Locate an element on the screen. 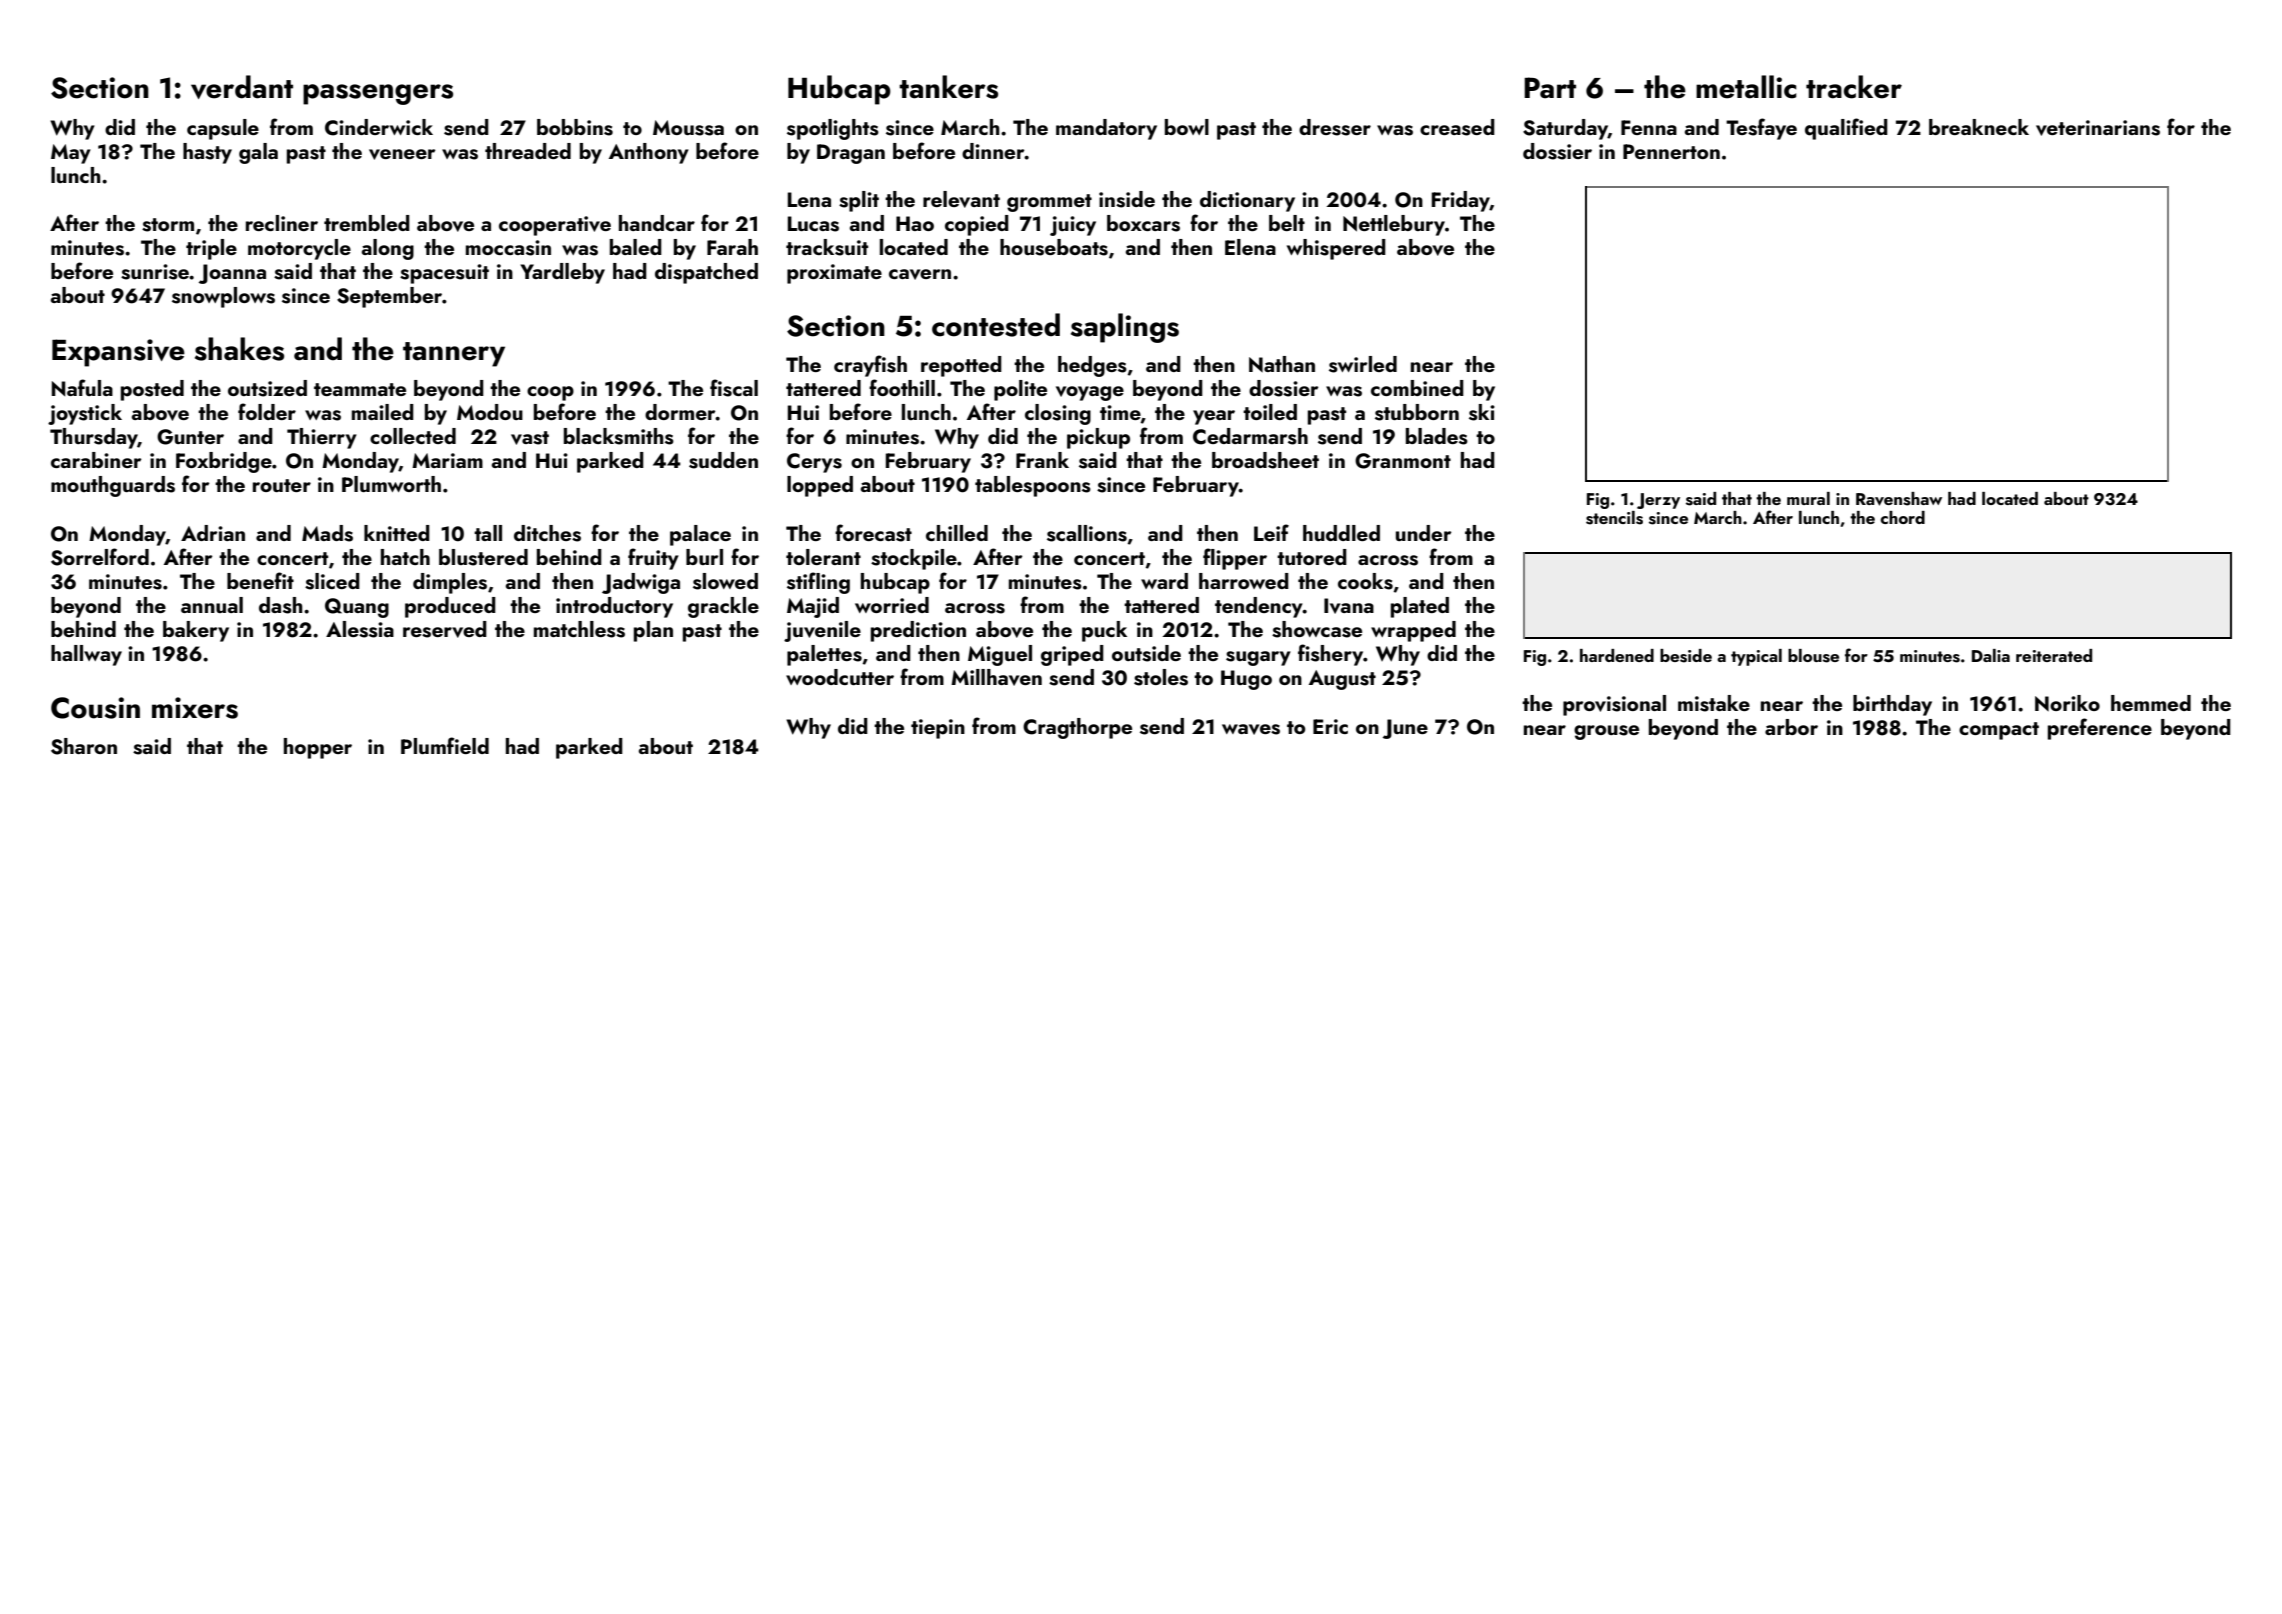  toiled is located at coordinates (1270, 412).
